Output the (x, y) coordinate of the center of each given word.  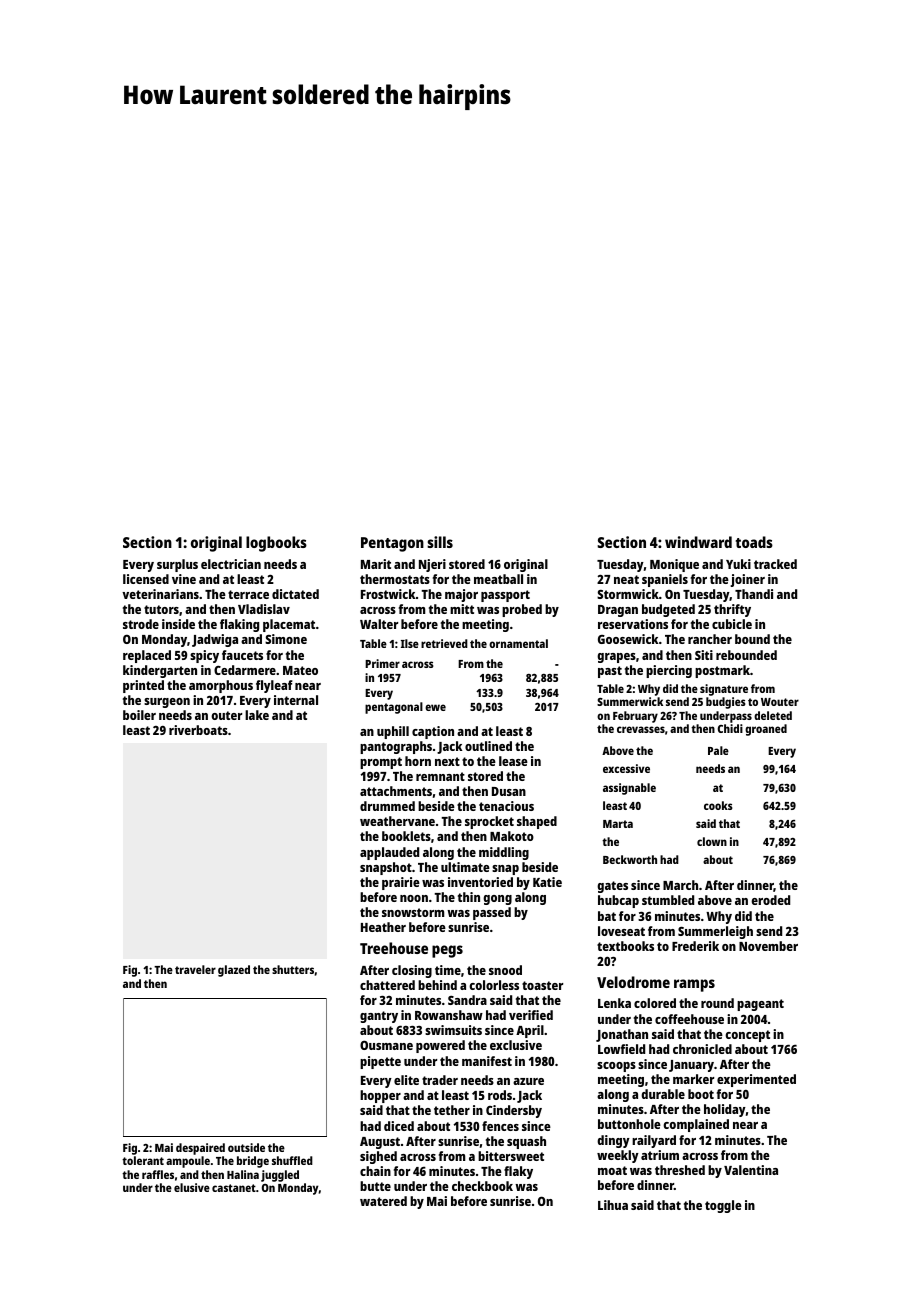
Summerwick (630, 701)
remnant (440, 776)
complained (696, 1125)
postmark (722, 671)
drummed (387, 806)
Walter (379, 624)
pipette (380, 1062)
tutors (161, 609)
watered (383, 1201)
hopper (380, 1096)
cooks (718, 805)
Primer (382, 663)
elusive (192, 1187)
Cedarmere (245, 670)
